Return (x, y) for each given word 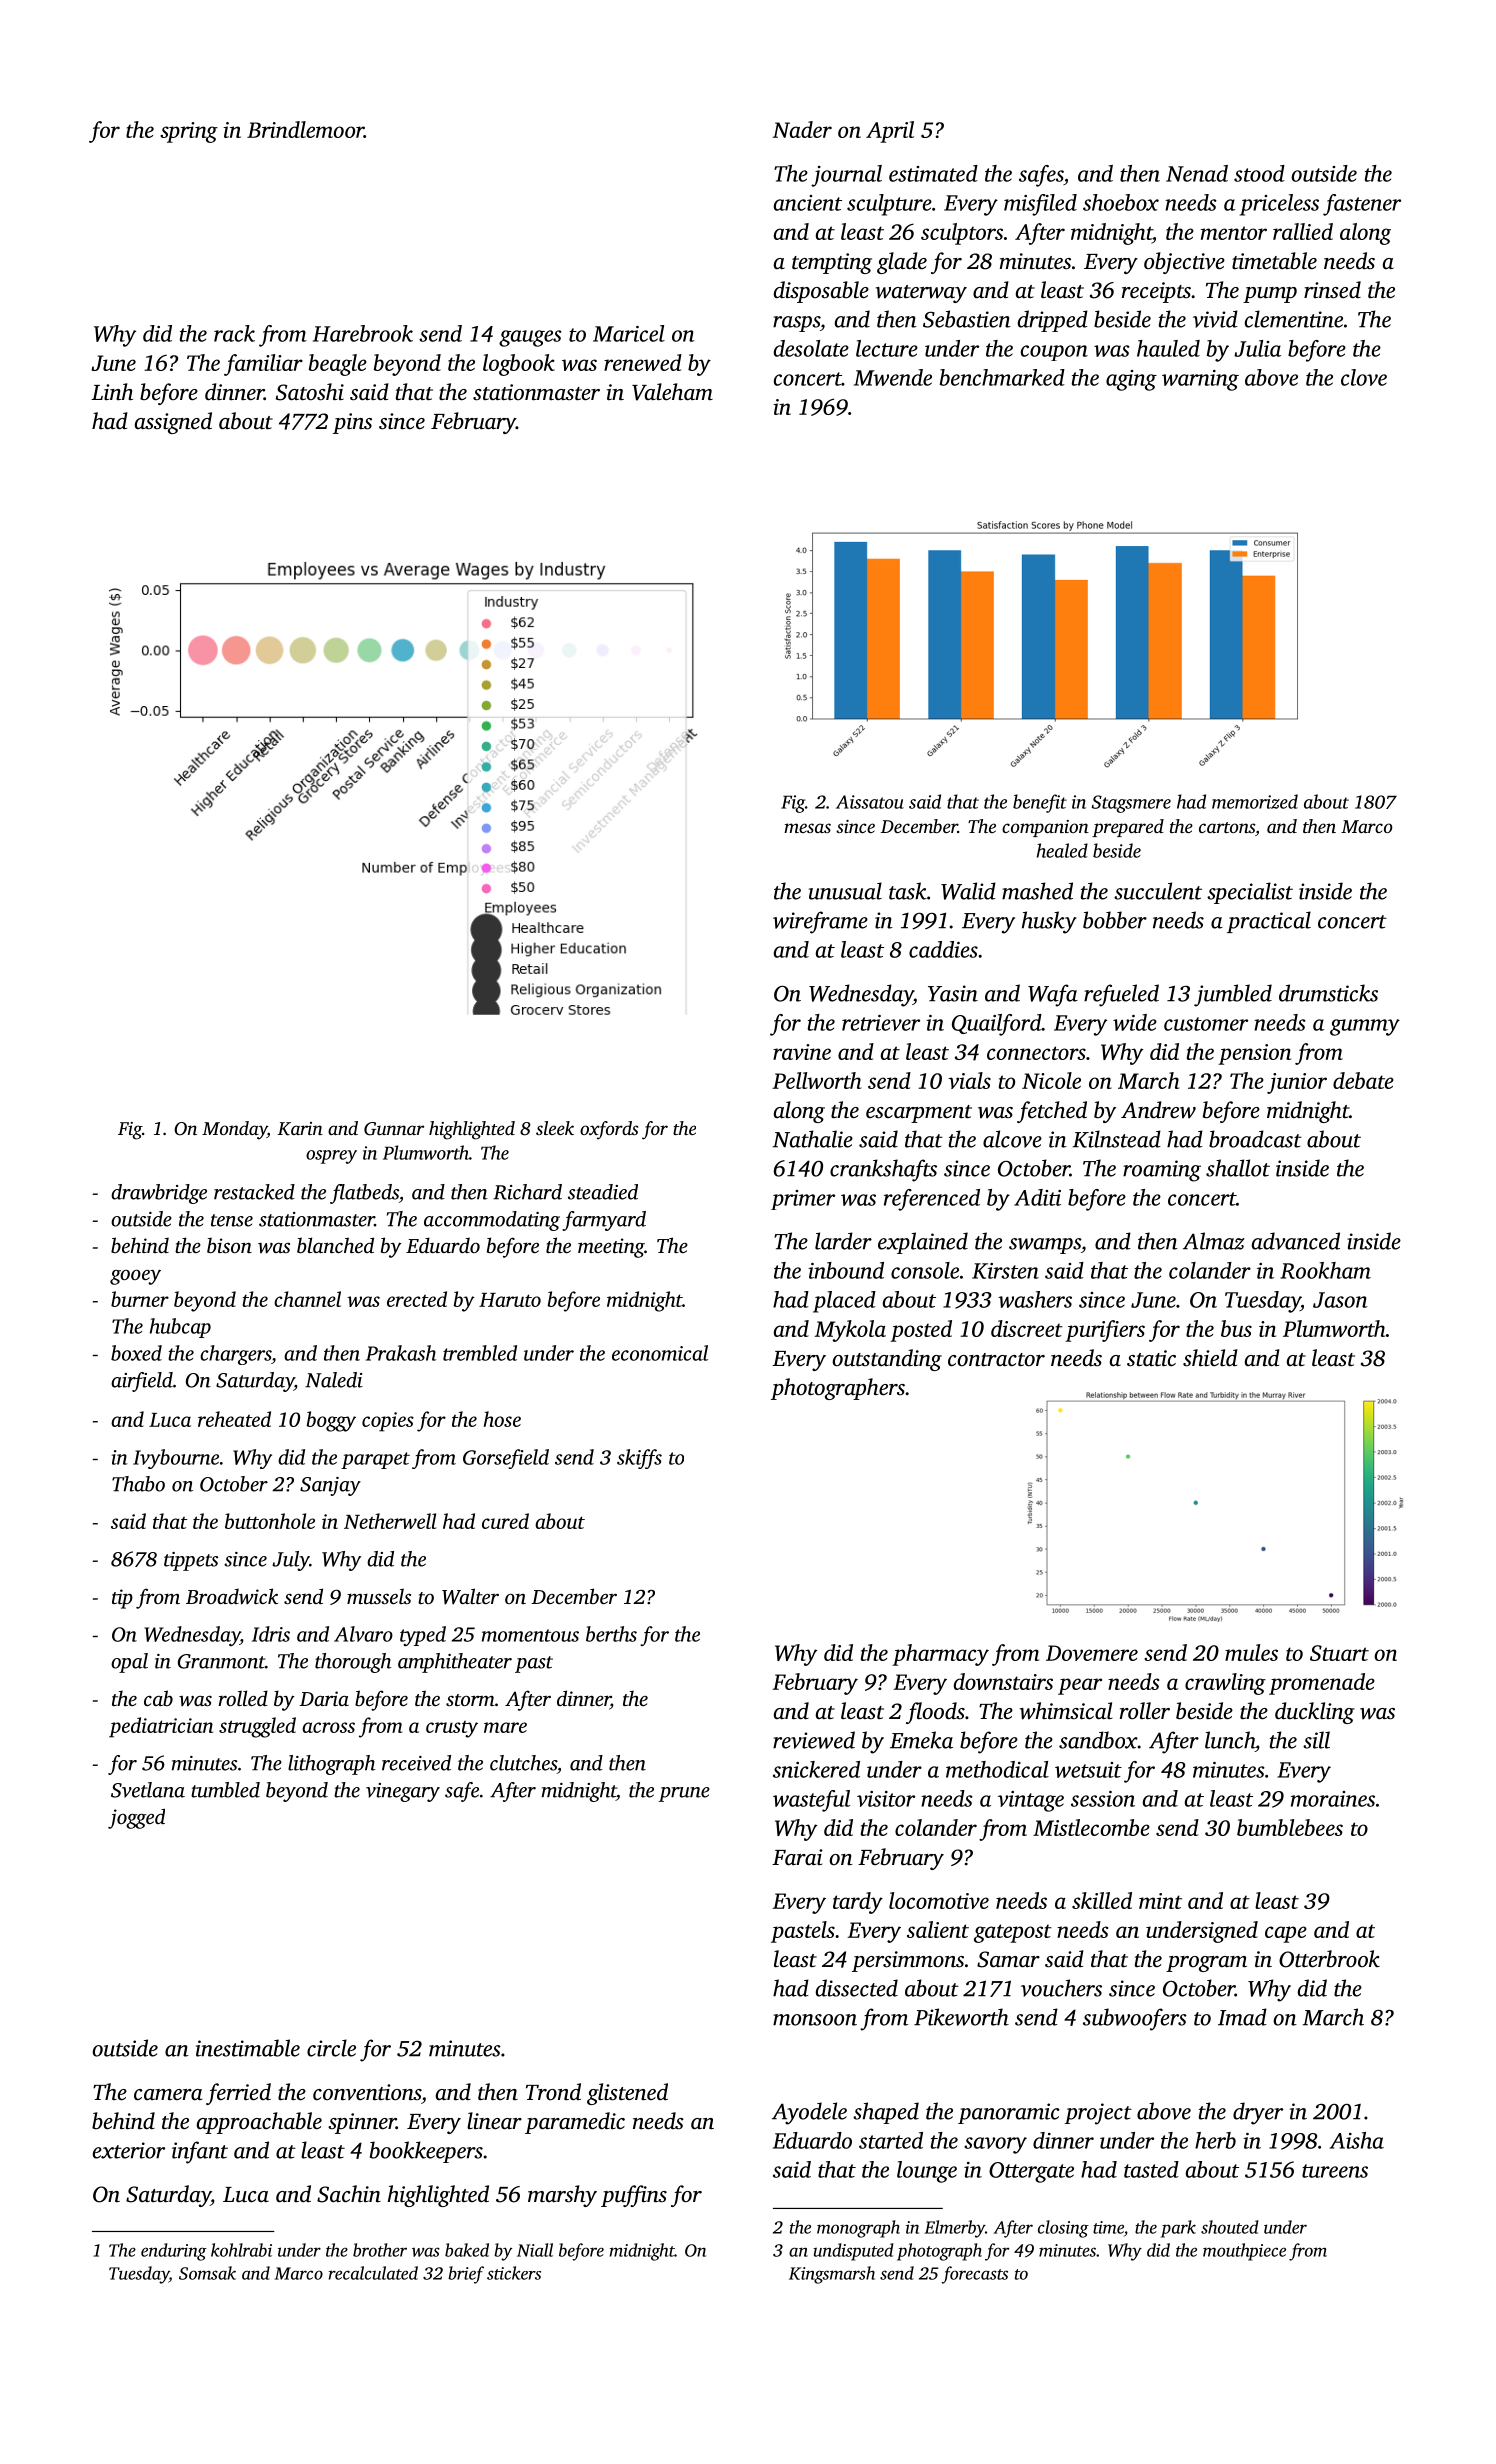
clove (1364, 377)
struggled (257, 1727)
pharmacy (940, 1655)
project (1098, 2114)
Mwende (893, 377)
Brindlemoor (305, 129)
